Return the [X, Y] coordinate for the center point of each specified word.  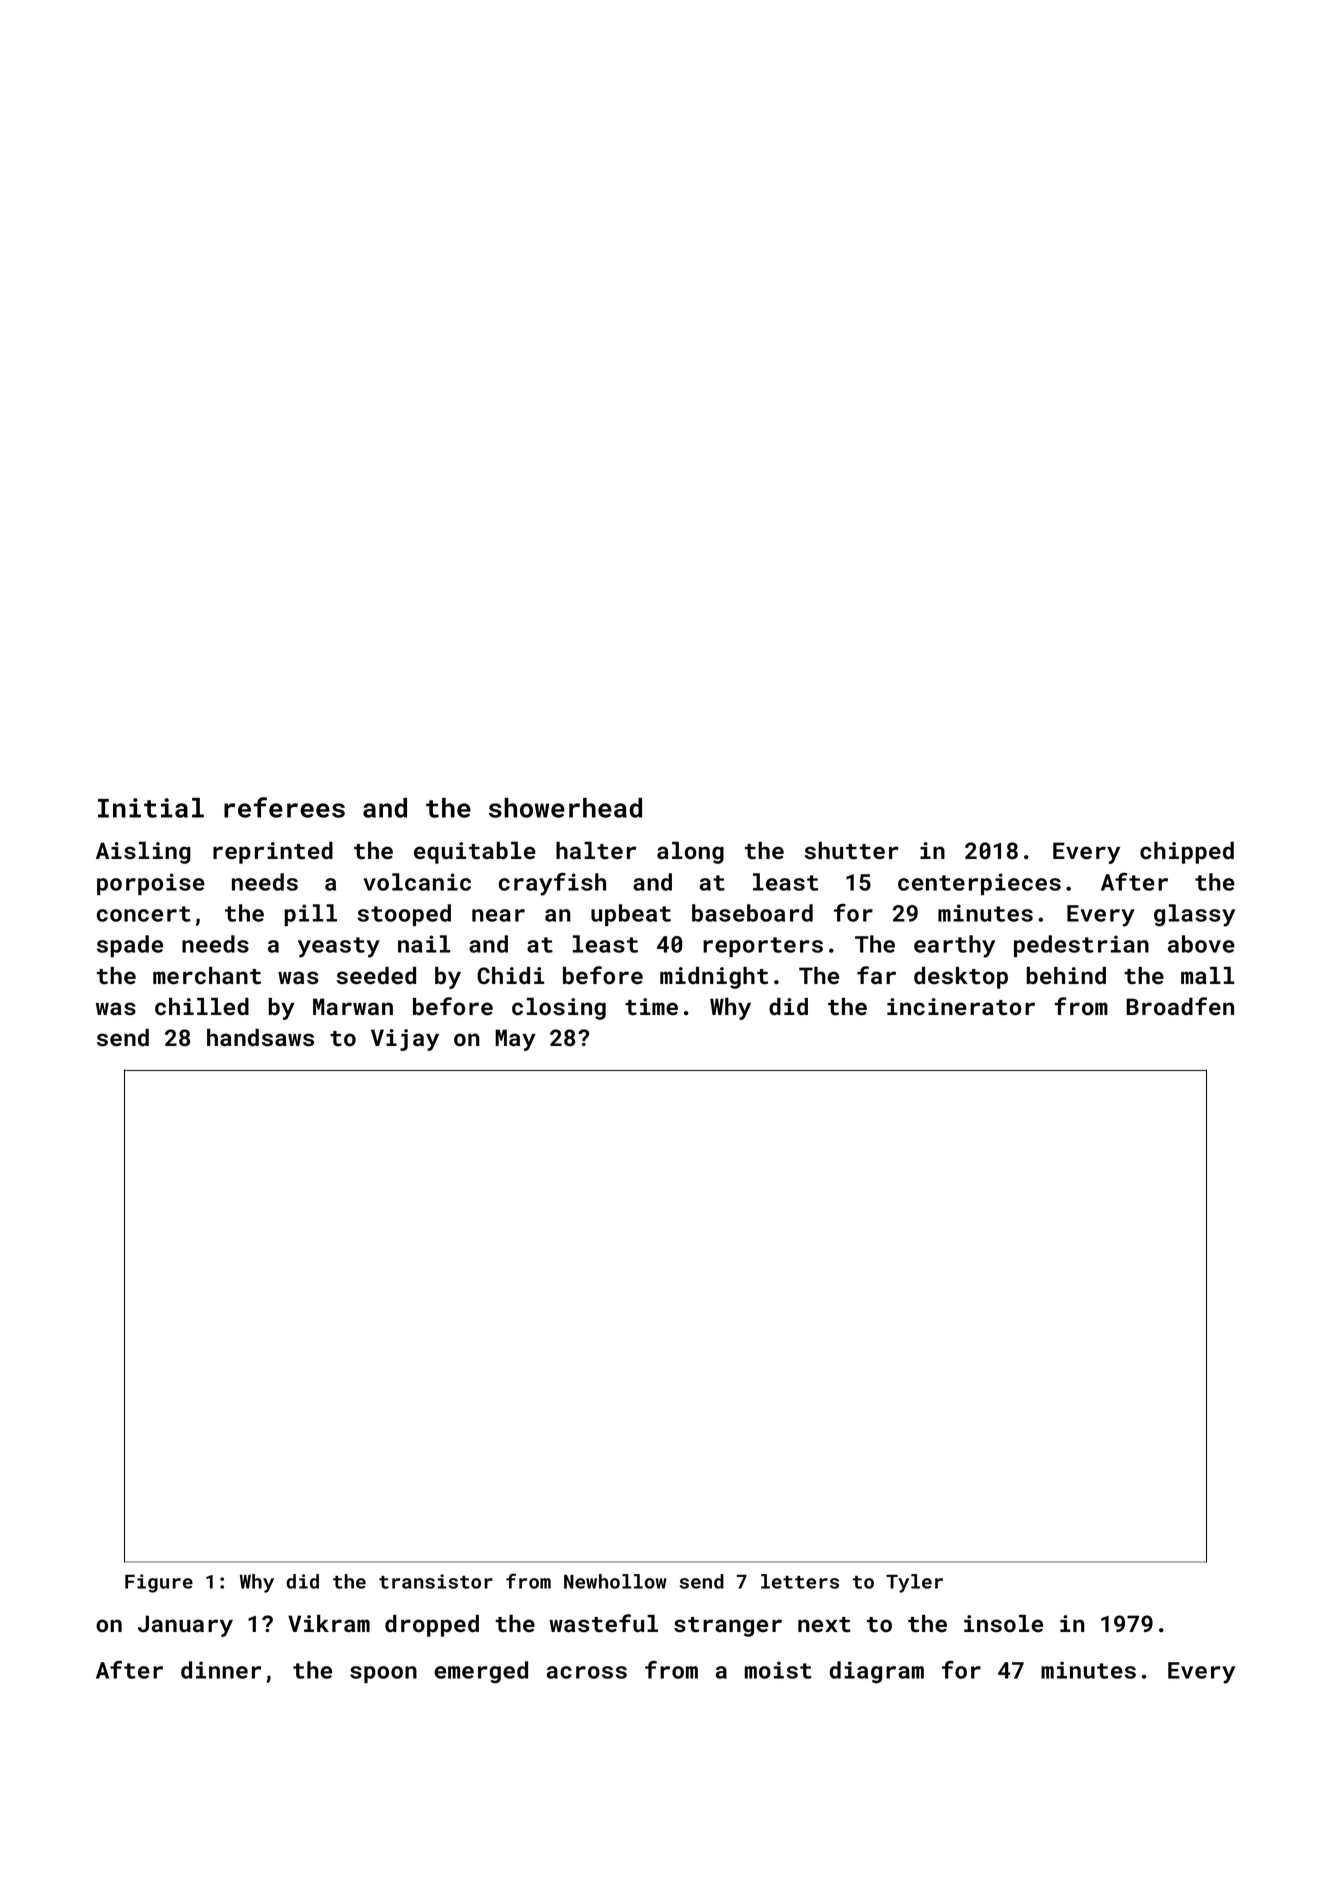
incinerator [961, 1007]
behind [1066, 976]
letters [800, 1581]
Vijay [405, 1040]
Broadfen [1180, 1006]
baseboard [752, 913]
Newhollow [615, 1581]
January [185, 1626]
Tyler [914, 1583]
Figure [159, 1583]
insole [1003, 1624]
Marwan [353, 1007]
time [651, 1007]
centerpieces [979, 884]
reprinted [273, 853]
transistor [436, 1581]
